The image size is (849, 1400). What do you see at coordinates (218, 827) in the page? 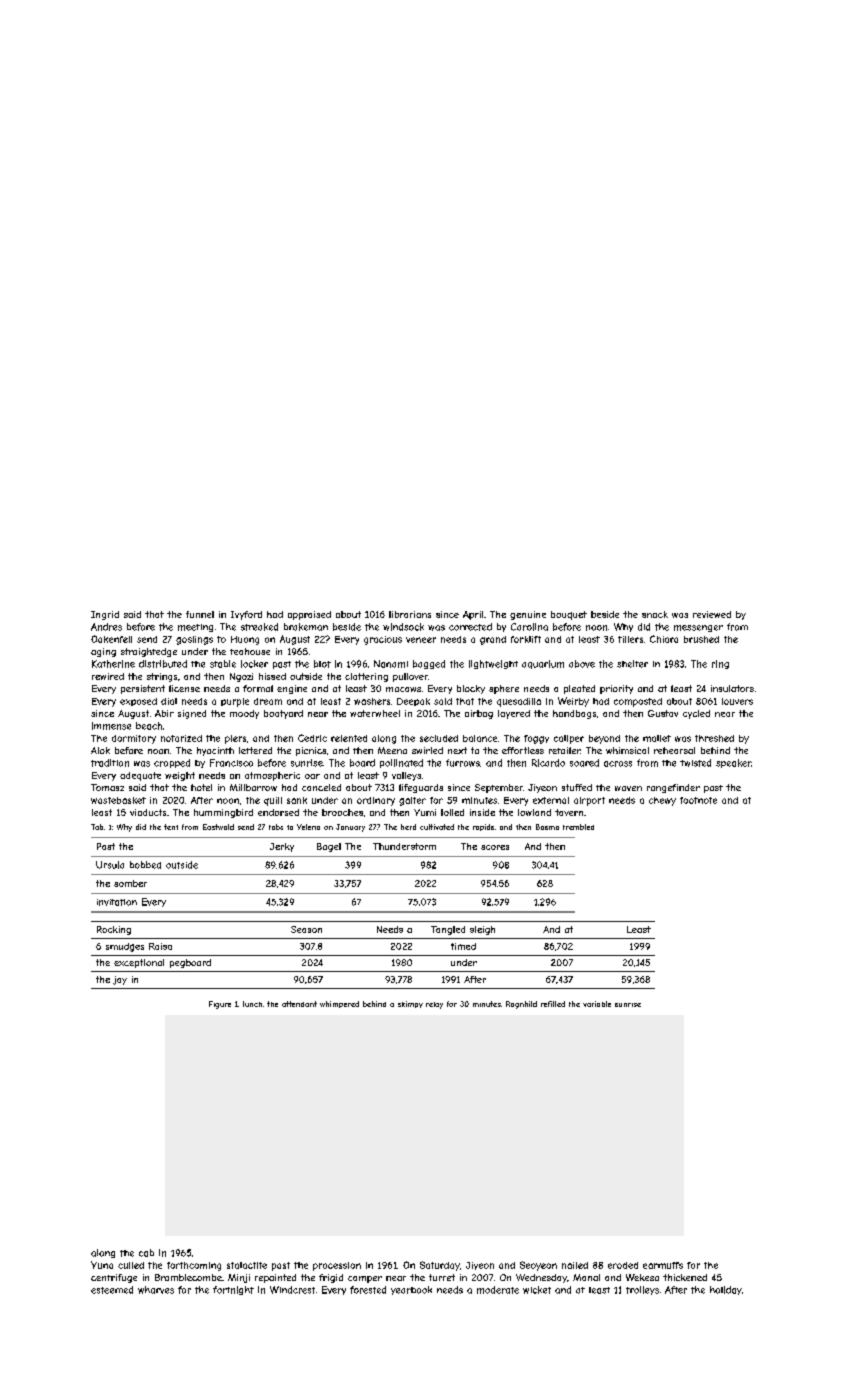
I see `Eastwold` at bounding box center [218, 827].
